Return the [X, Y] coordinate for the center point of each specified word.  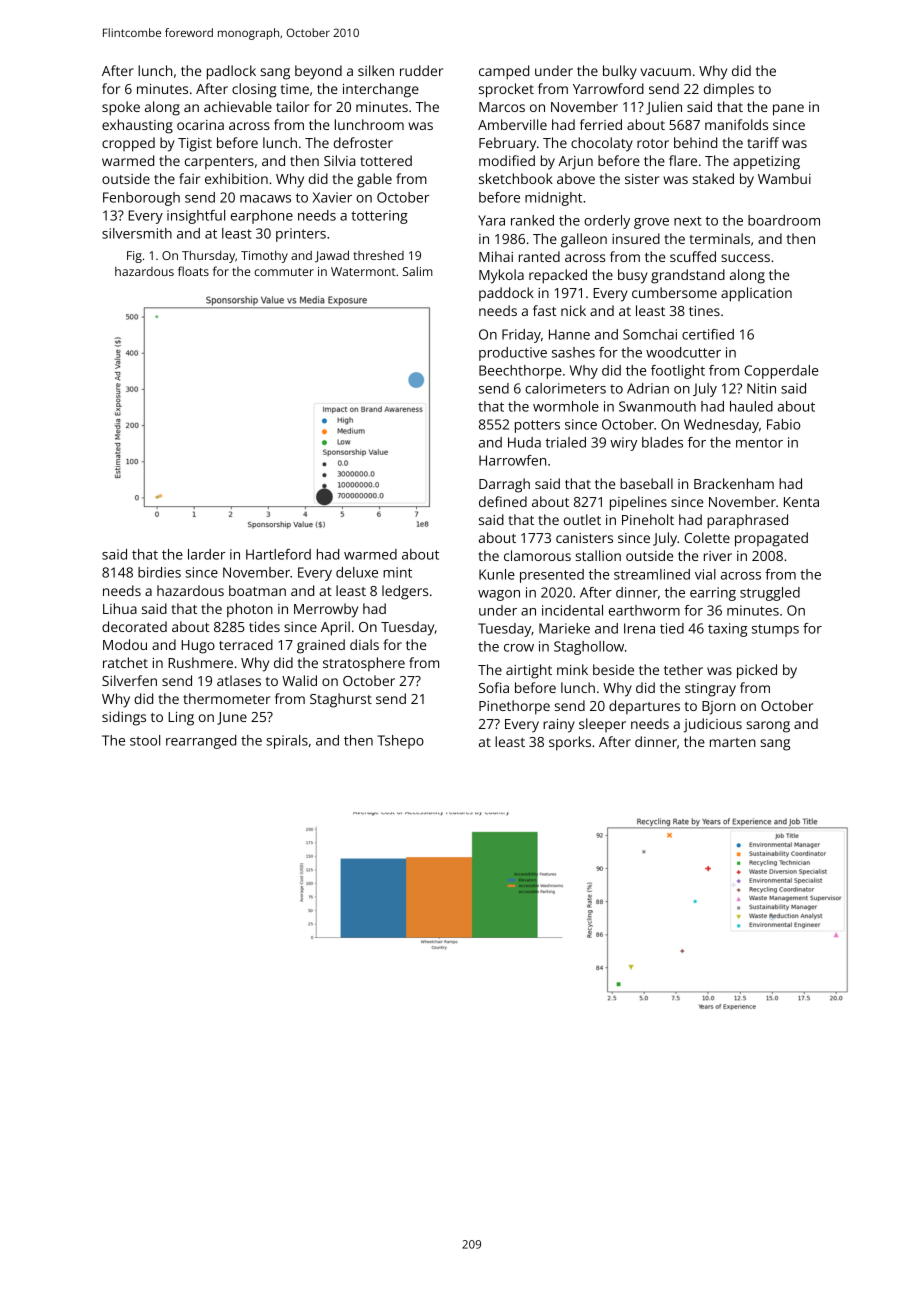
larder [207, 554]
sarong [768, 727]
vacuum [665, 72]
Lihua [120, 608]
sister [642, 179]
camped [504, 72]
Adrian [648, 388]
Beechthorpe [520, 372]
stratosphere [364, 664]
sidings [124, 718]
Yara [491, 220]
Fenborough [141, 199]
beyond [318, 72]
